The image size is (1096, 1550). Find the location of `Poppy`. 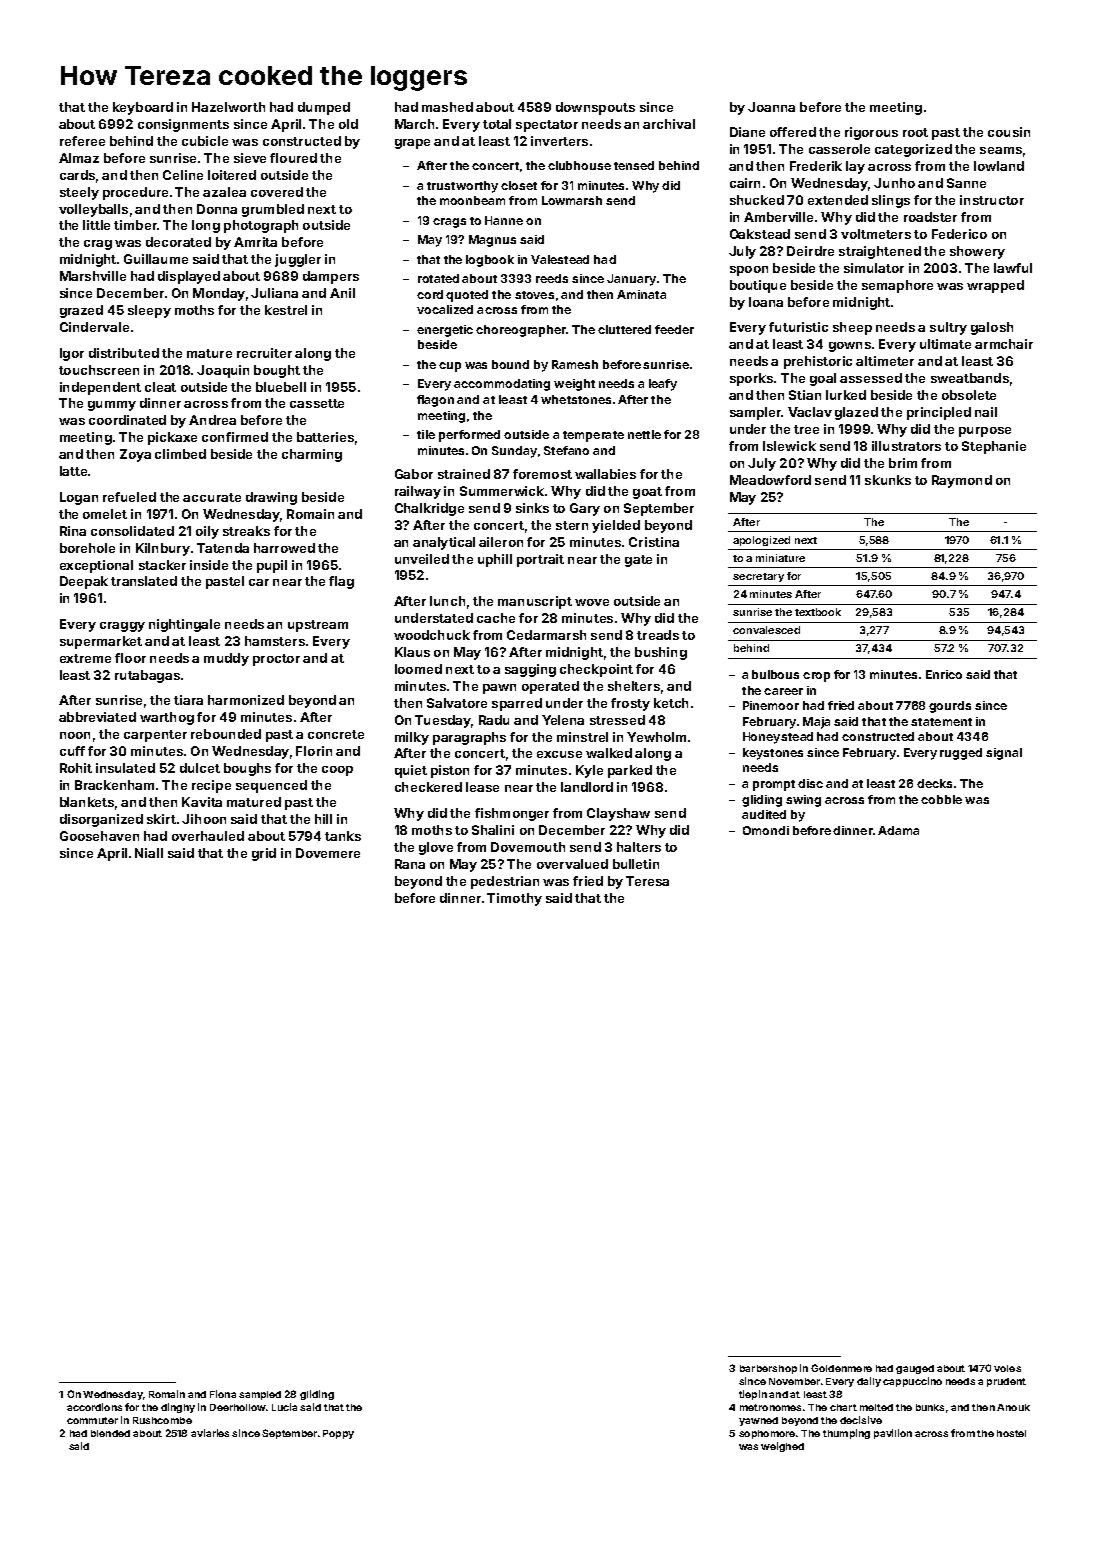

Poppy is located at coordinates (338, 1434).
